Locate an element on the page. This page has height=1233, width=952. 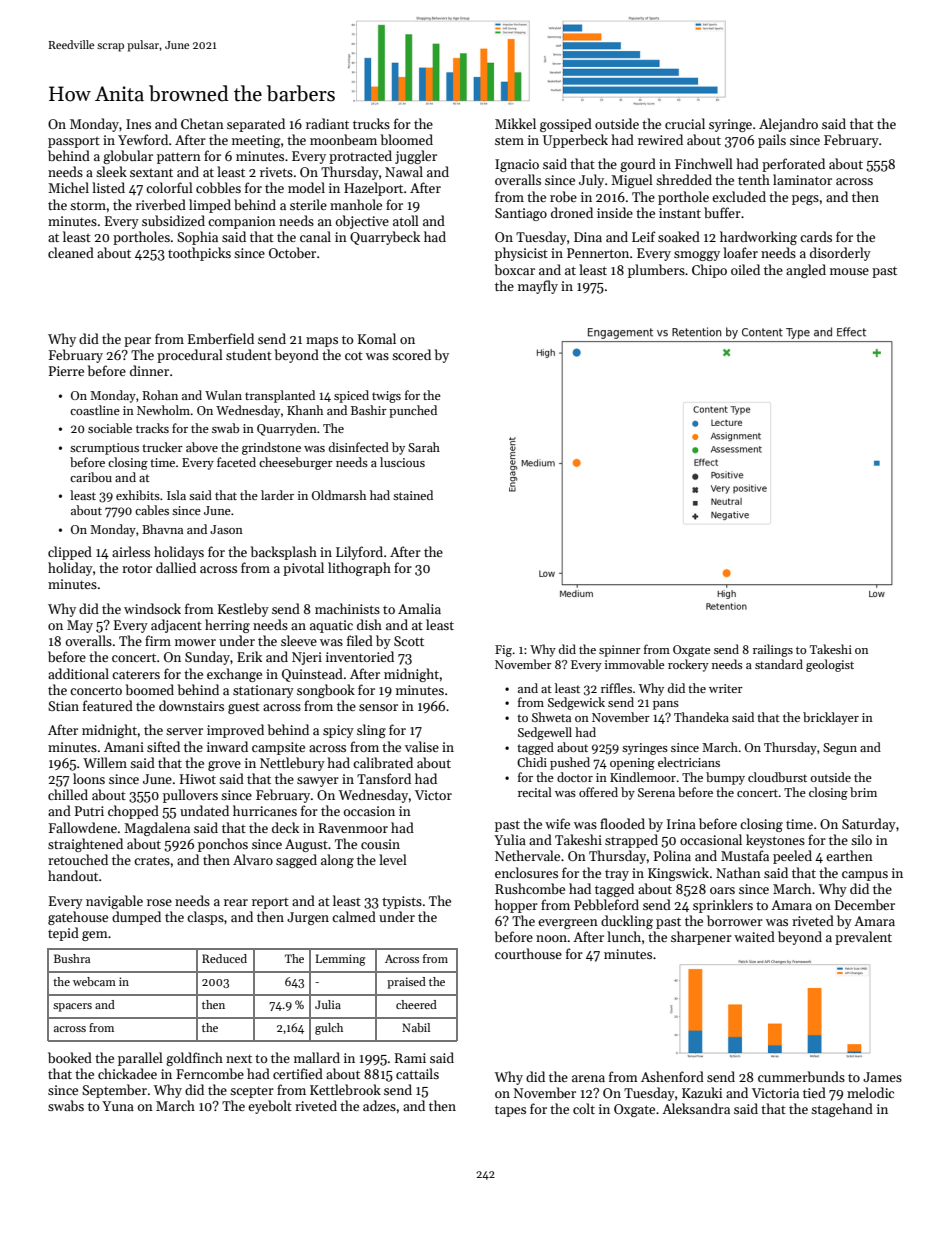
plumbers is located at coordinates (656, 271).
